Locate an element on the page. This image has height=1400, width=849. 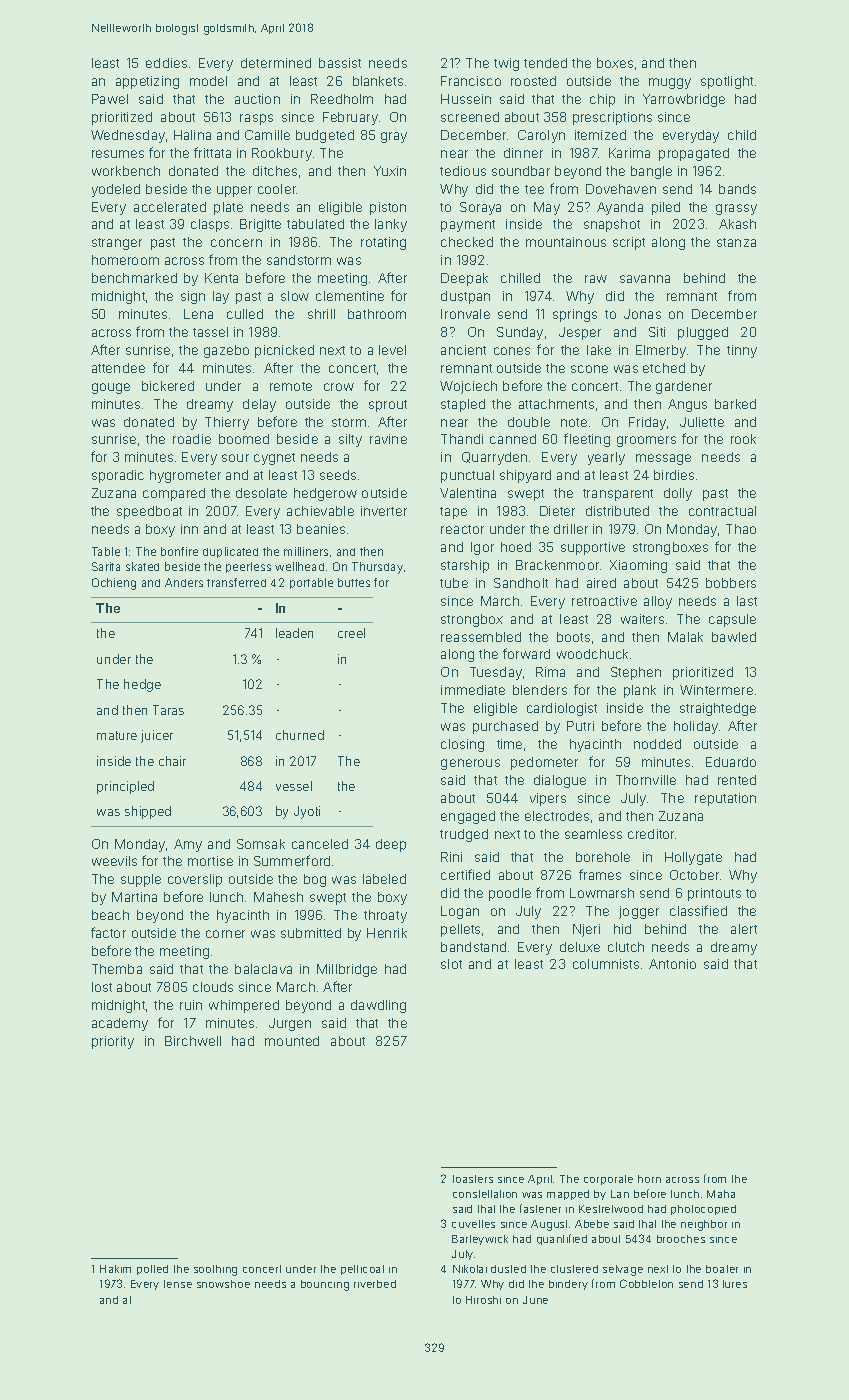
poodle is located at coordinates (510, 894).
